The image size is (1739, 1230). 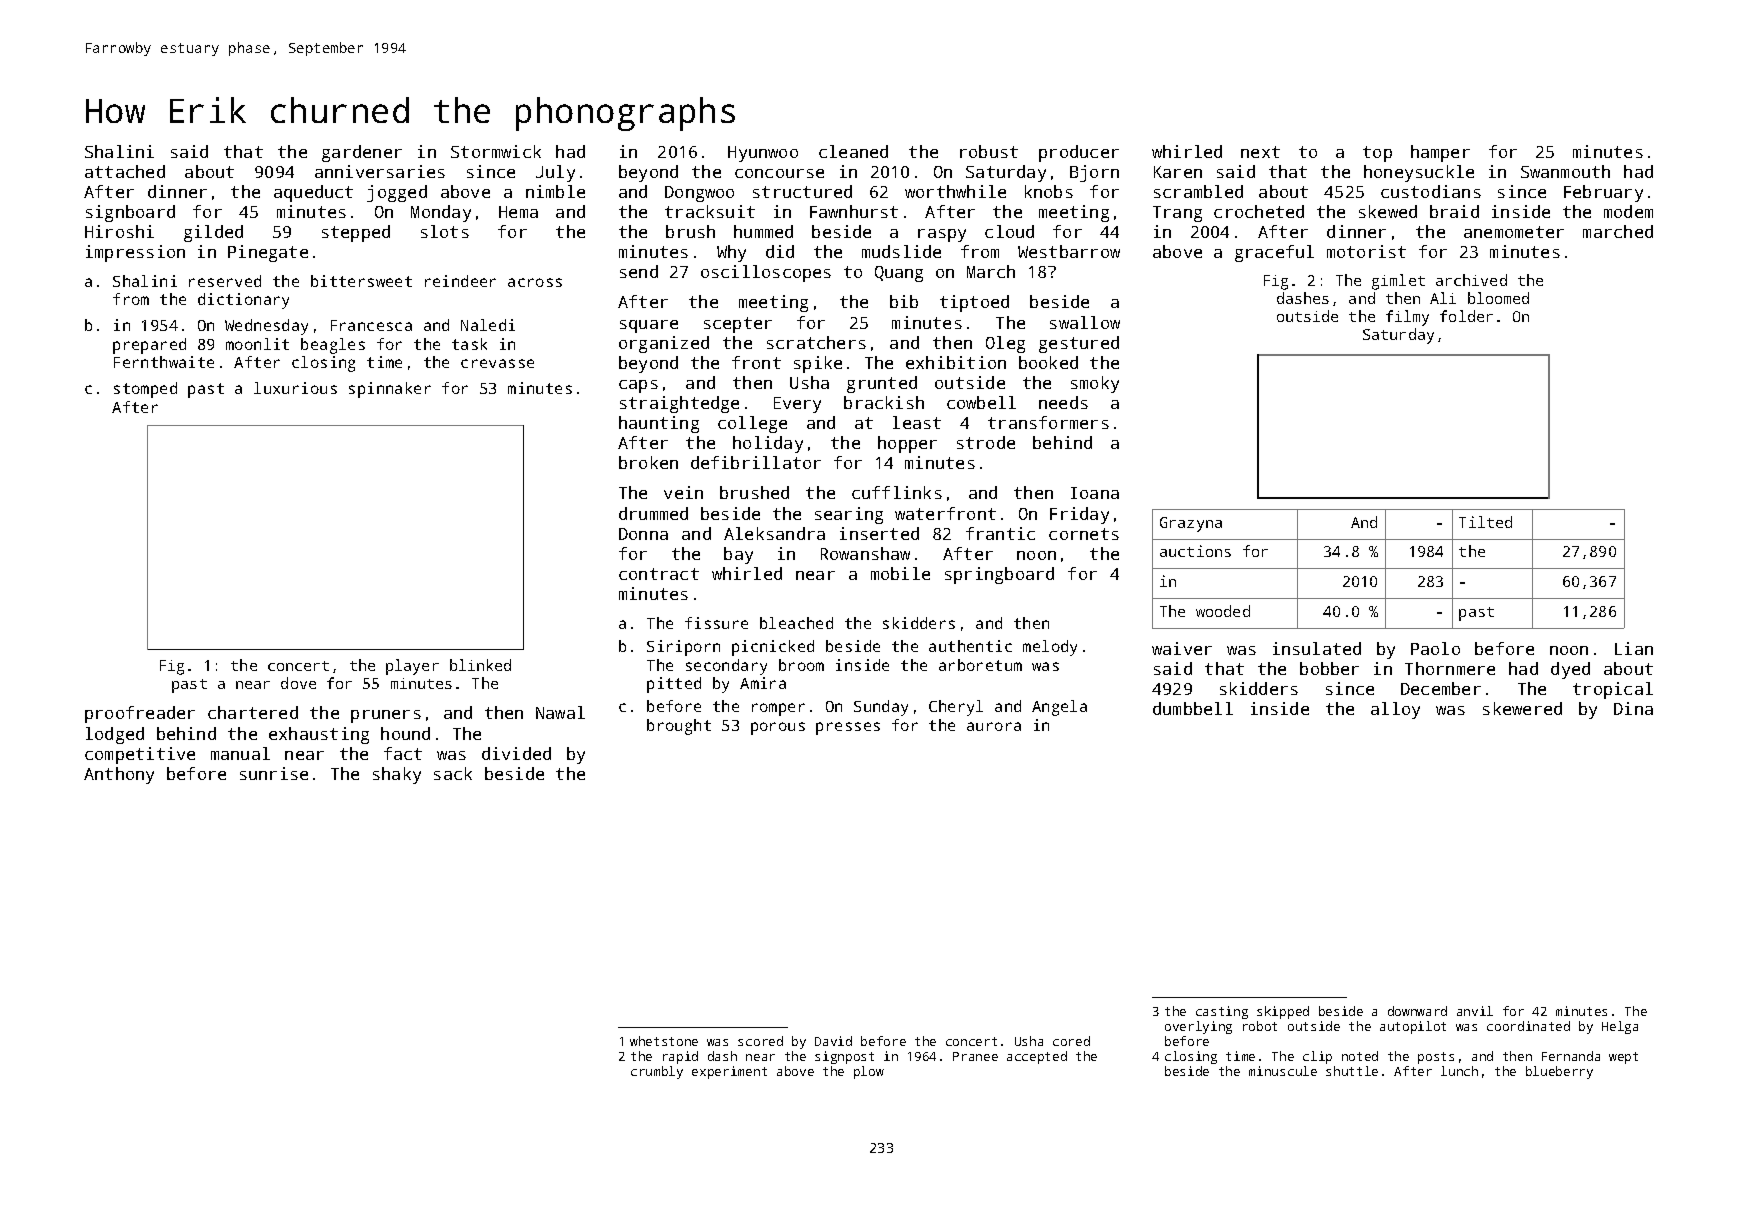 What do you see at coordinates (445, 231) in the page?
I see `slots` at bounding box center [445, 231].
